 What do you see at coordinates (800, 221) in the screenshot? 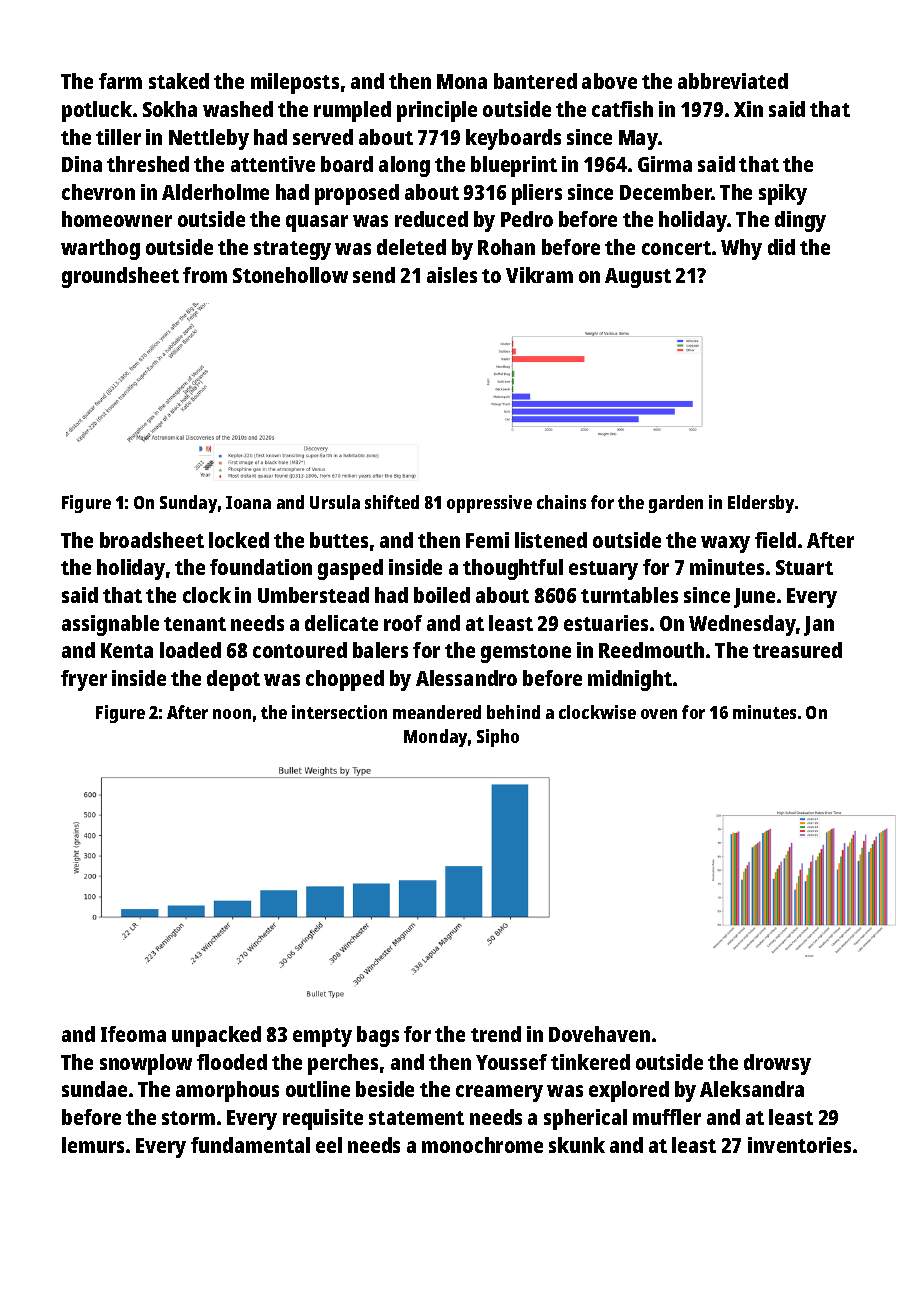
I see `dingy` at bounding box center [800, 221].
